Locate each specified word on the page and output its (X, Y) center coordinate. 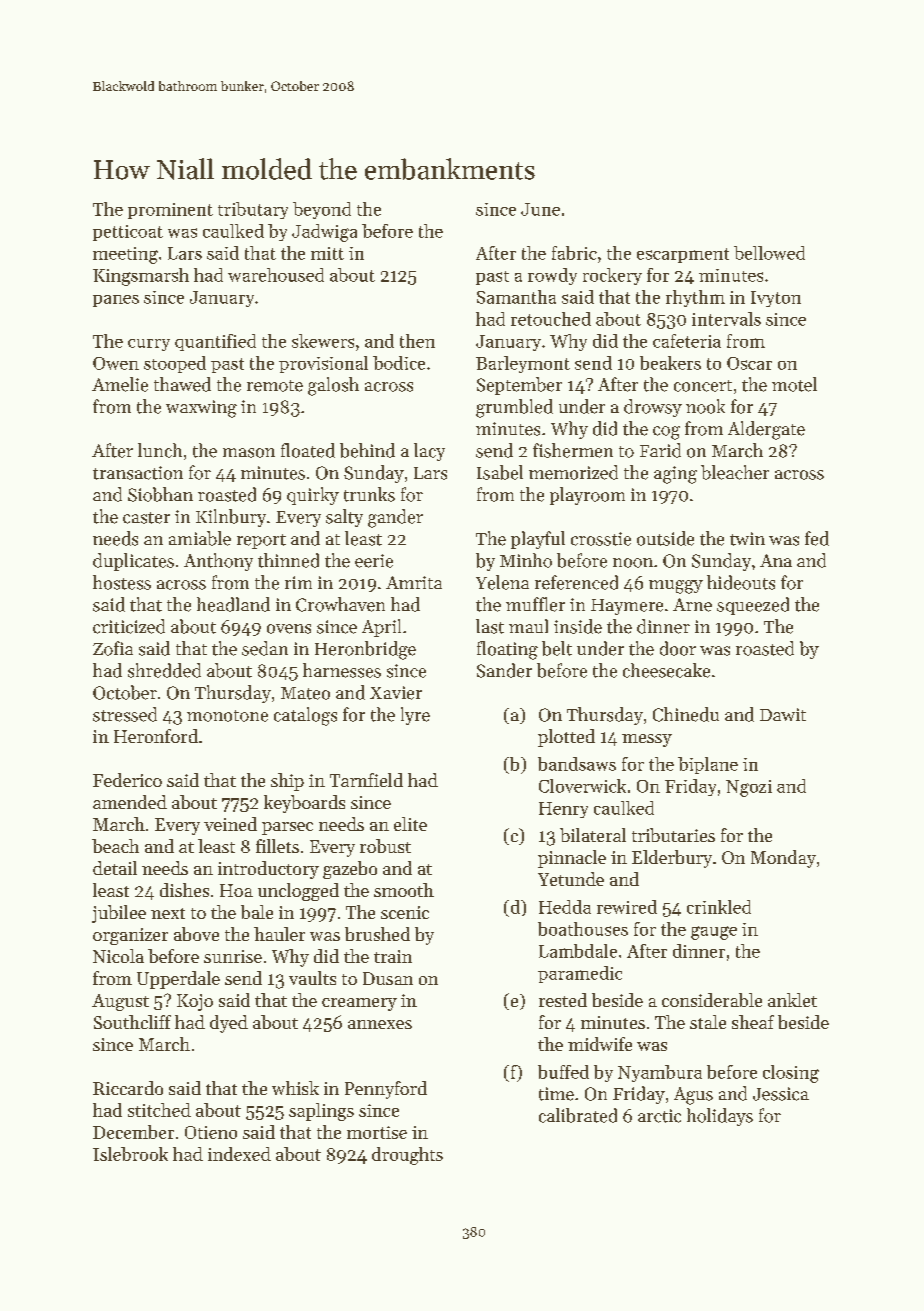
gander (395, 518)
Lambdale (578, 951)
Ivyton (776, 299)
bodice (399, 363)
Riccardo (128, 1088)
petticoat (128, 233)
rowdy (552, 276)
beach (115, 846)
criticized (129, 626)
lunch (160, 450)
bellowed (769, 253)
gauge (714, 933)
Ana (776, 560)
